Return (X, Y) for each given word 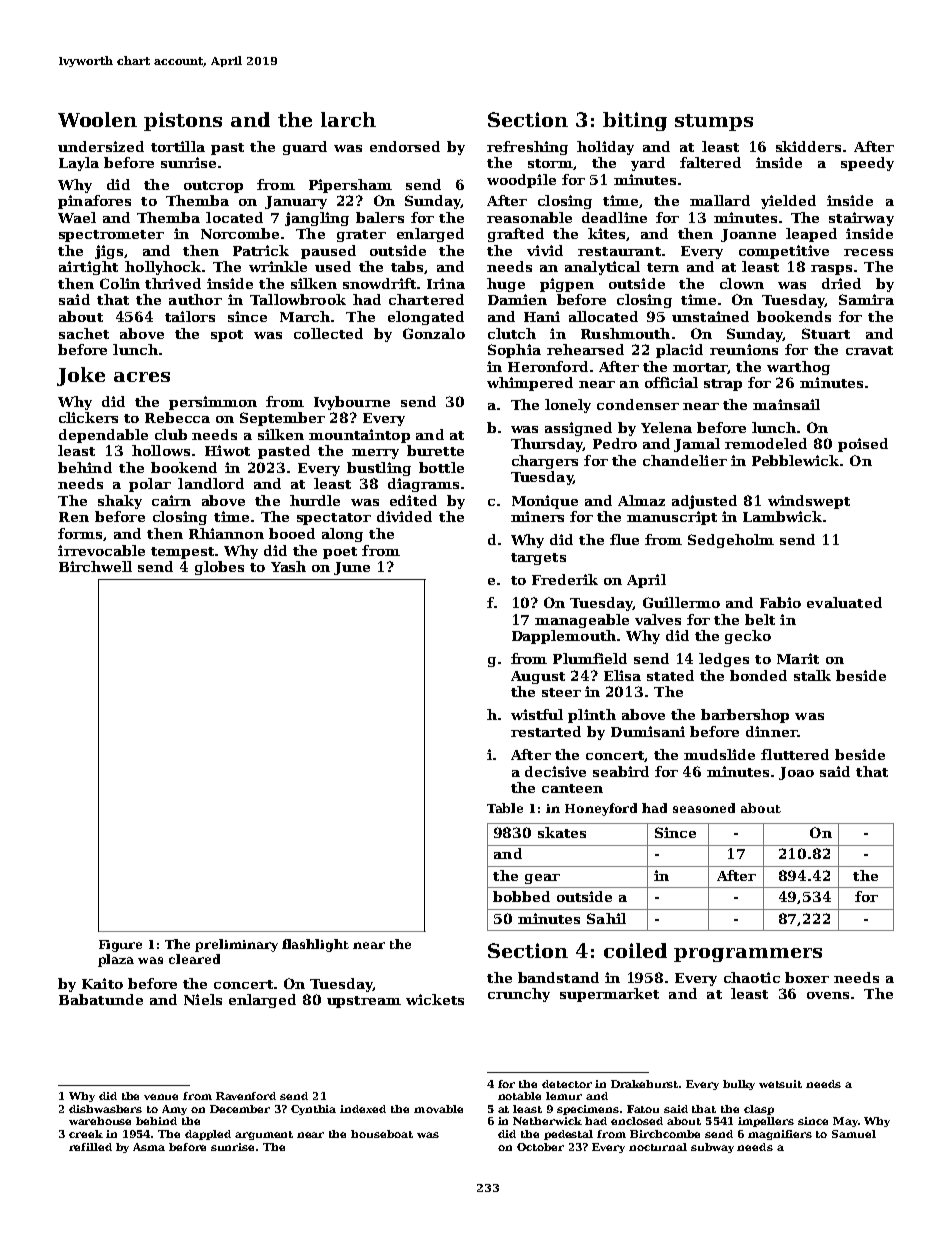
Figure (120, 946)
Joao (796, 773)
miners (537, 516)
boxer (807, 977)
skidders (808, 146)
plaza (116, 960)
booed (292, 533)
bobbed (521, 896)
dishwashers (105, 1109)
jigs (109, 252)
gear (542, 879)
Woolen (97, 119)
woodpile (521, 181)
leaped (811, 235)
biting (635, 121)
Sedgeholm (731, 541)
